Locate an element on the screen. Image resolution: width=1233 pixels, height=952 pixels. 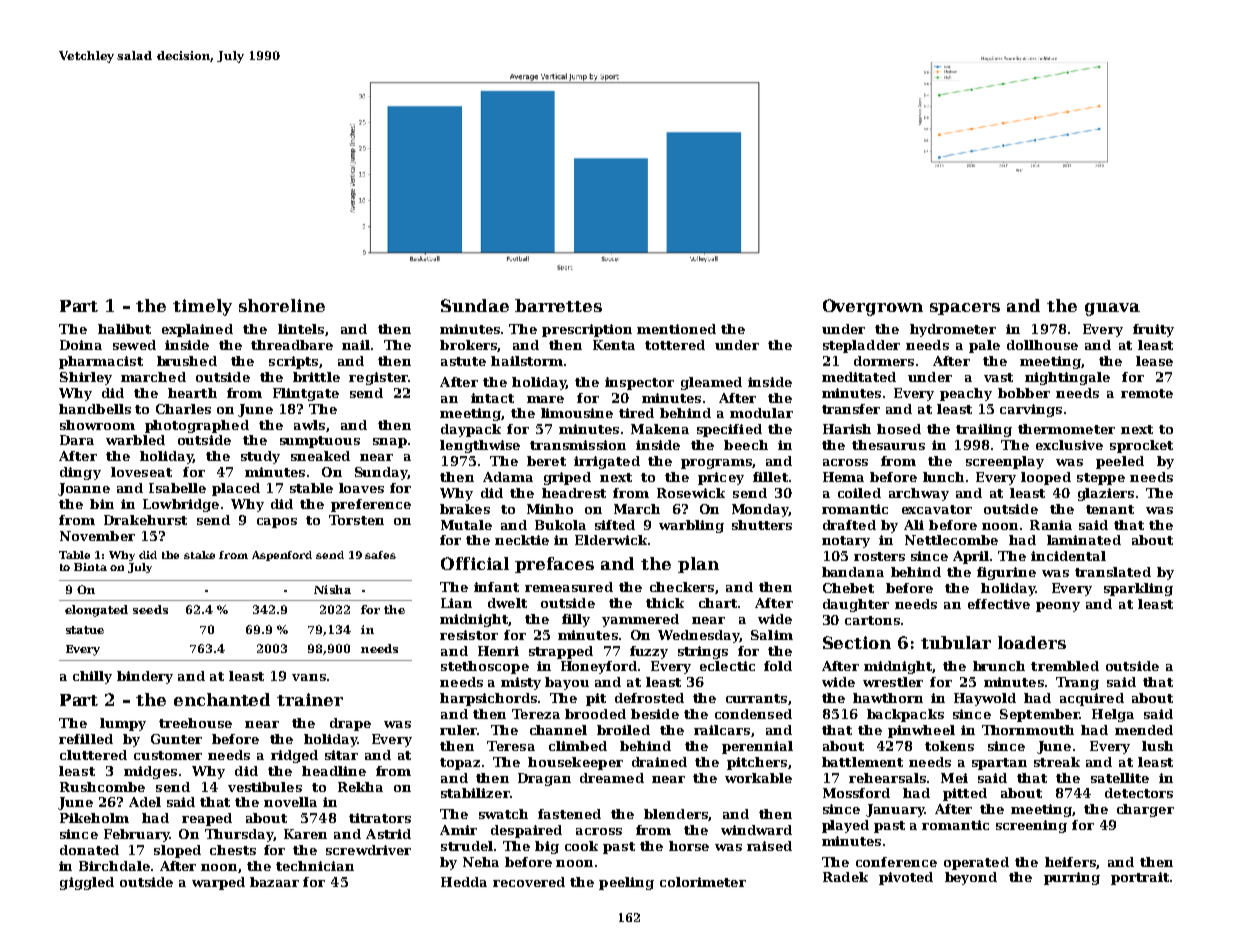
brokers is located at coordinates (468, 345).
